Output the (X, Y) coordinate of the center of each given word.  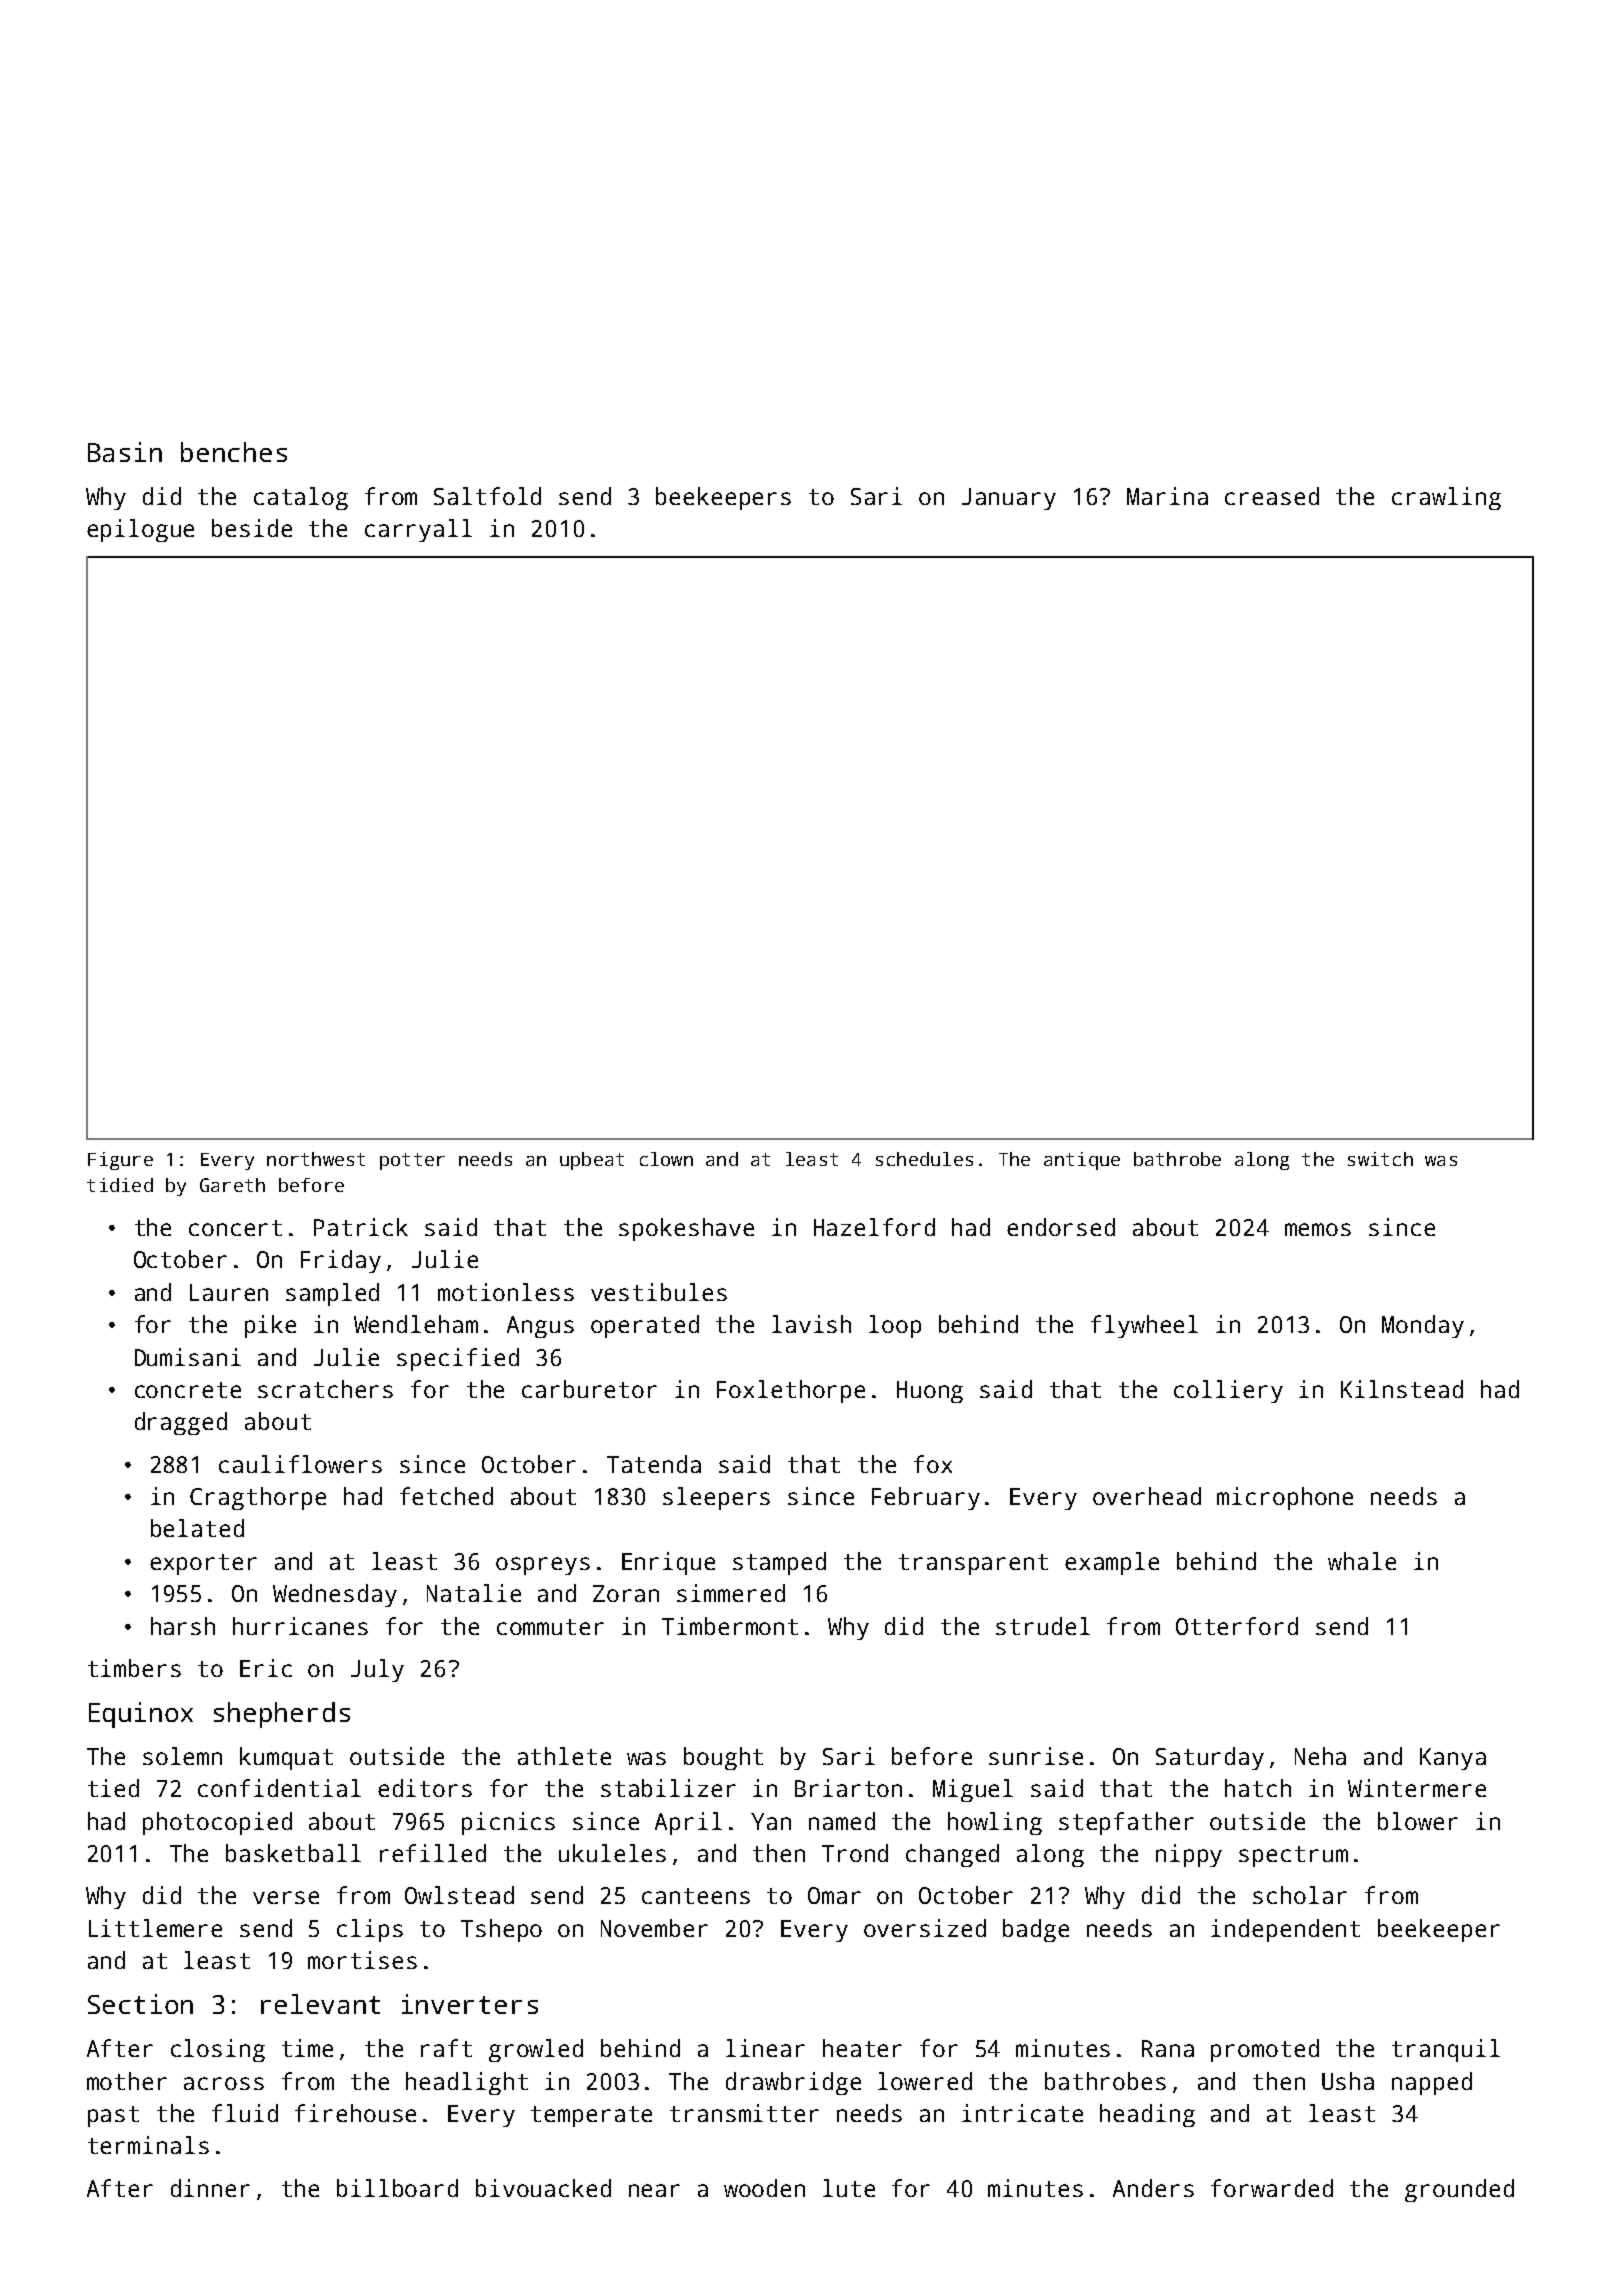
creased (1272, 496)
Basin (125, 452)
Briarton (848, 1788)
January (1009, 499)
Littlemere (155, 1928)
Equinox (141, 1715)
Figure (120, 1161)
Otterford (1237, 1626)
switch (1380, 1159)
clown (666, 1159)
